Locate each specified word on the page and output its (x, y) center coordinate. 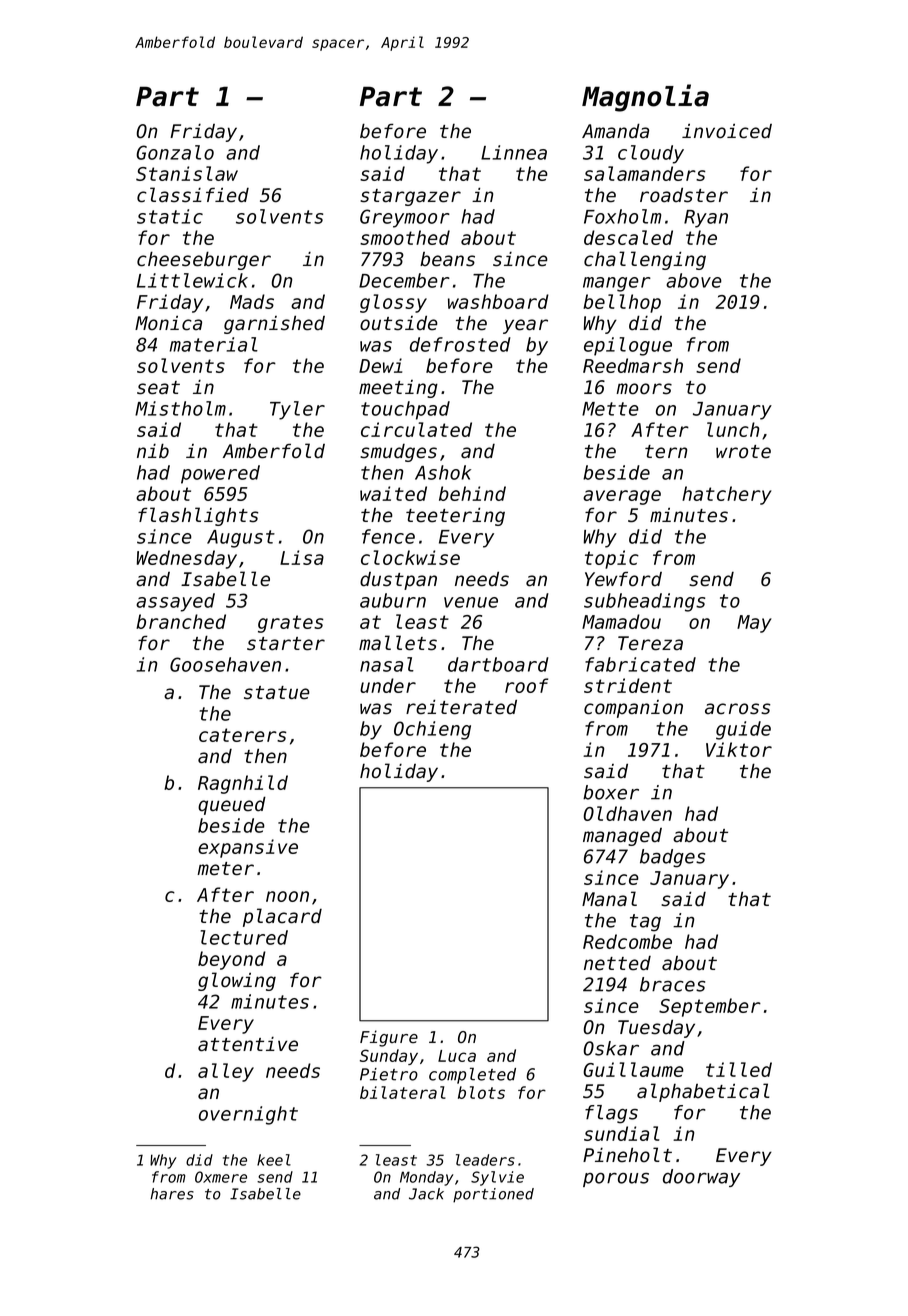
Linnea (514, 152)
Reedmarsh (633, 365)
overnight (248, 1115)
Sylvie (497, 1178)
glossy (393, 303)
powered (220, 474)
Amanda (615, 131)
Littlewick (192, 280)
